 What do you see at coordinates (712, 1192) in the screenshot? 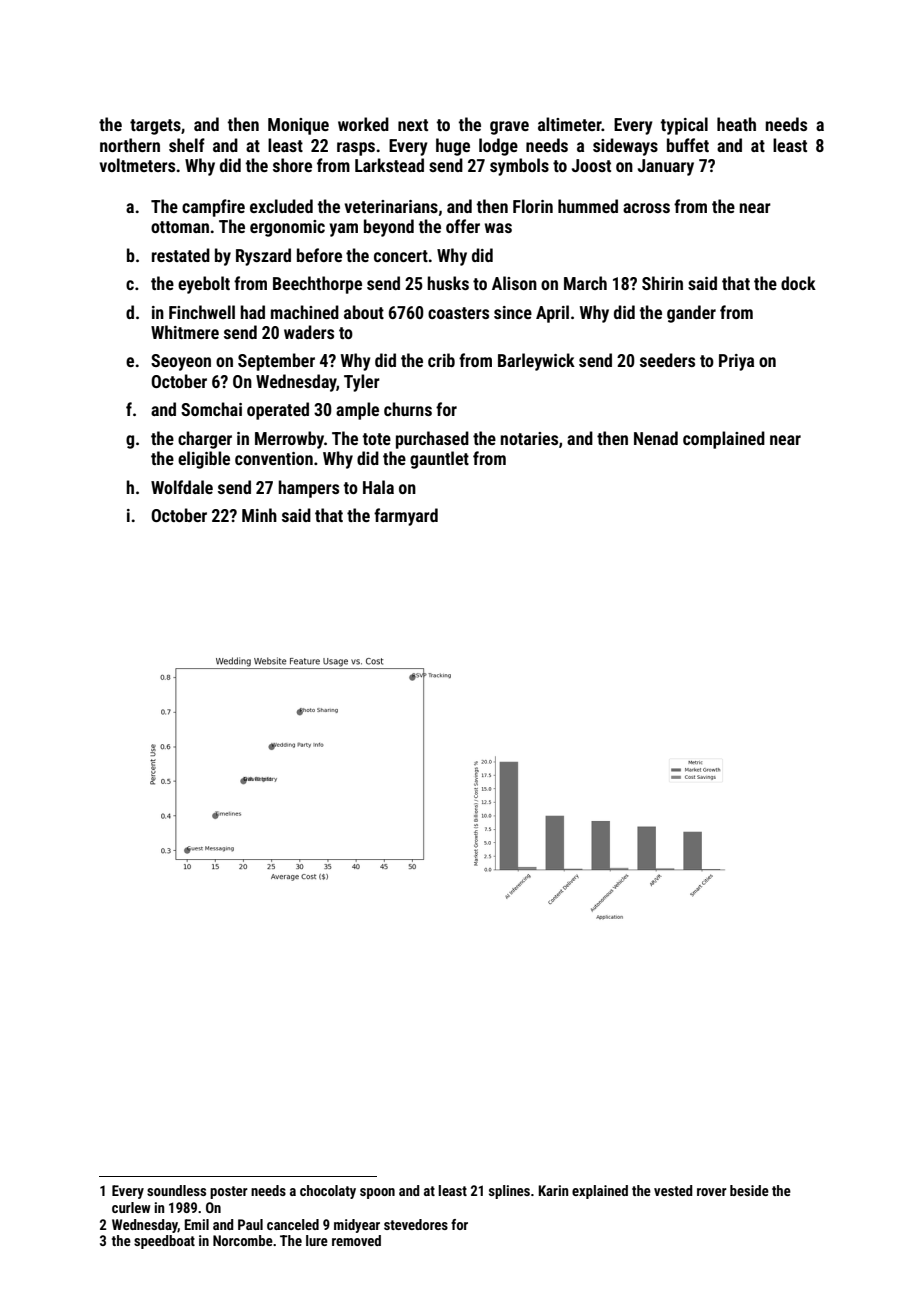
I see `rover` at bounding box center [712, 1192].
